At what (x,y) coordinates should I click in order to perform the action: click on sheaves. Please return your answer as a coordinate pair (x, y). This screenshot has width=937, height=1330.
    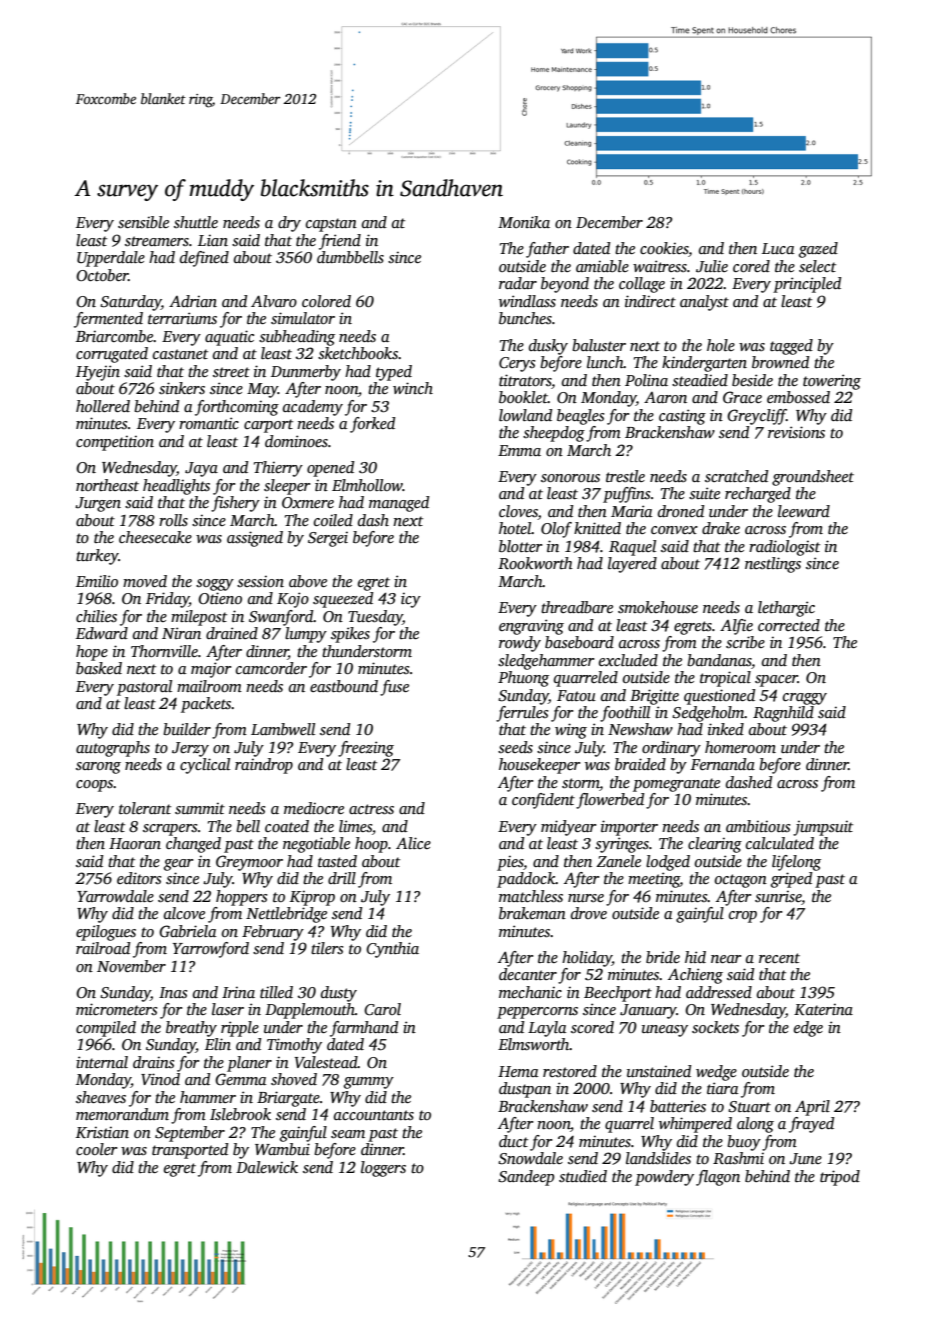
    Looking at the image, I should click on (101, 1097).
